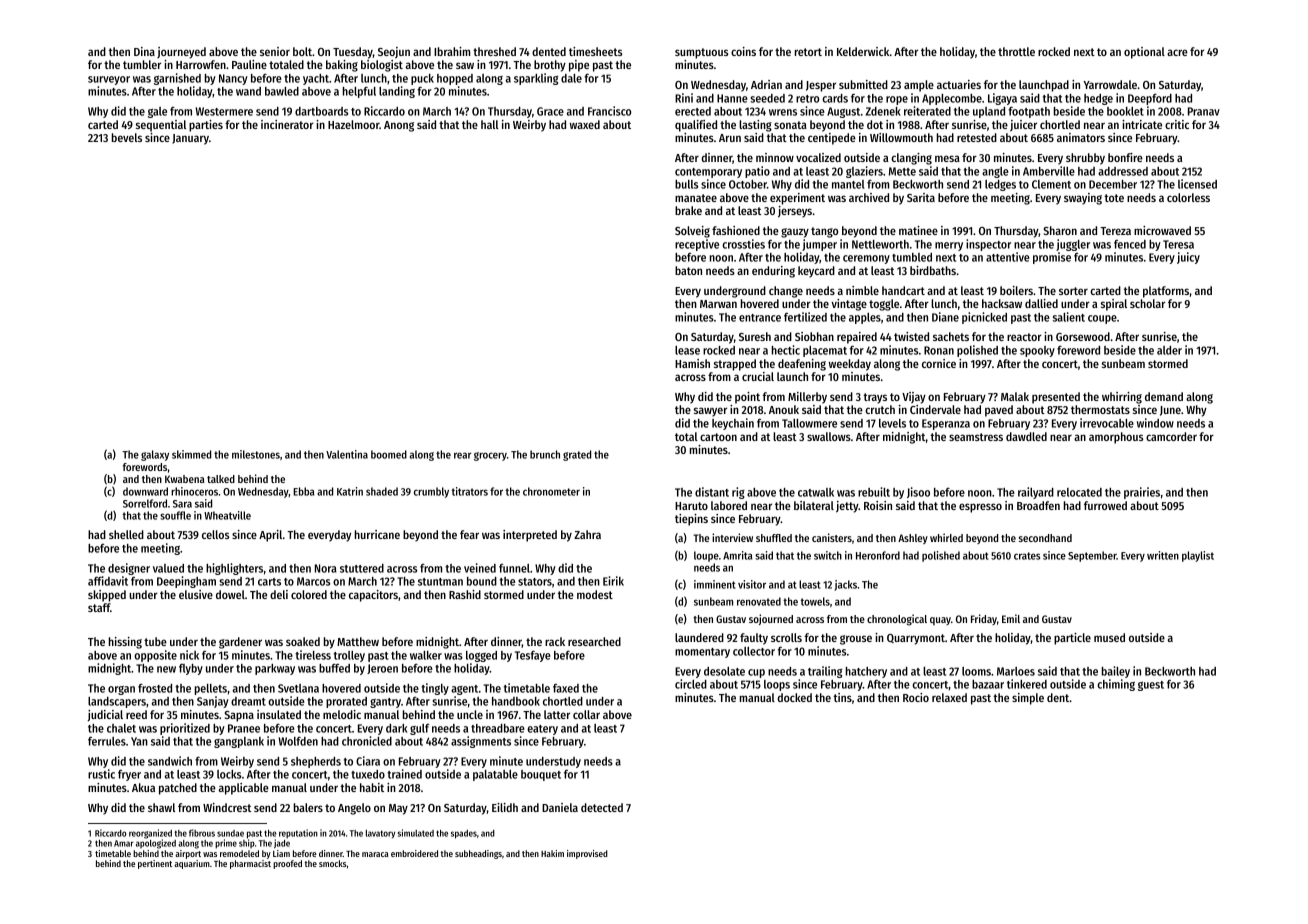 The width and height of the screenshot is (1308, 924). What do you see at coordinates (109, 80) in the screenshot?
I see `surveyor` at bounding box center [109, 80].
